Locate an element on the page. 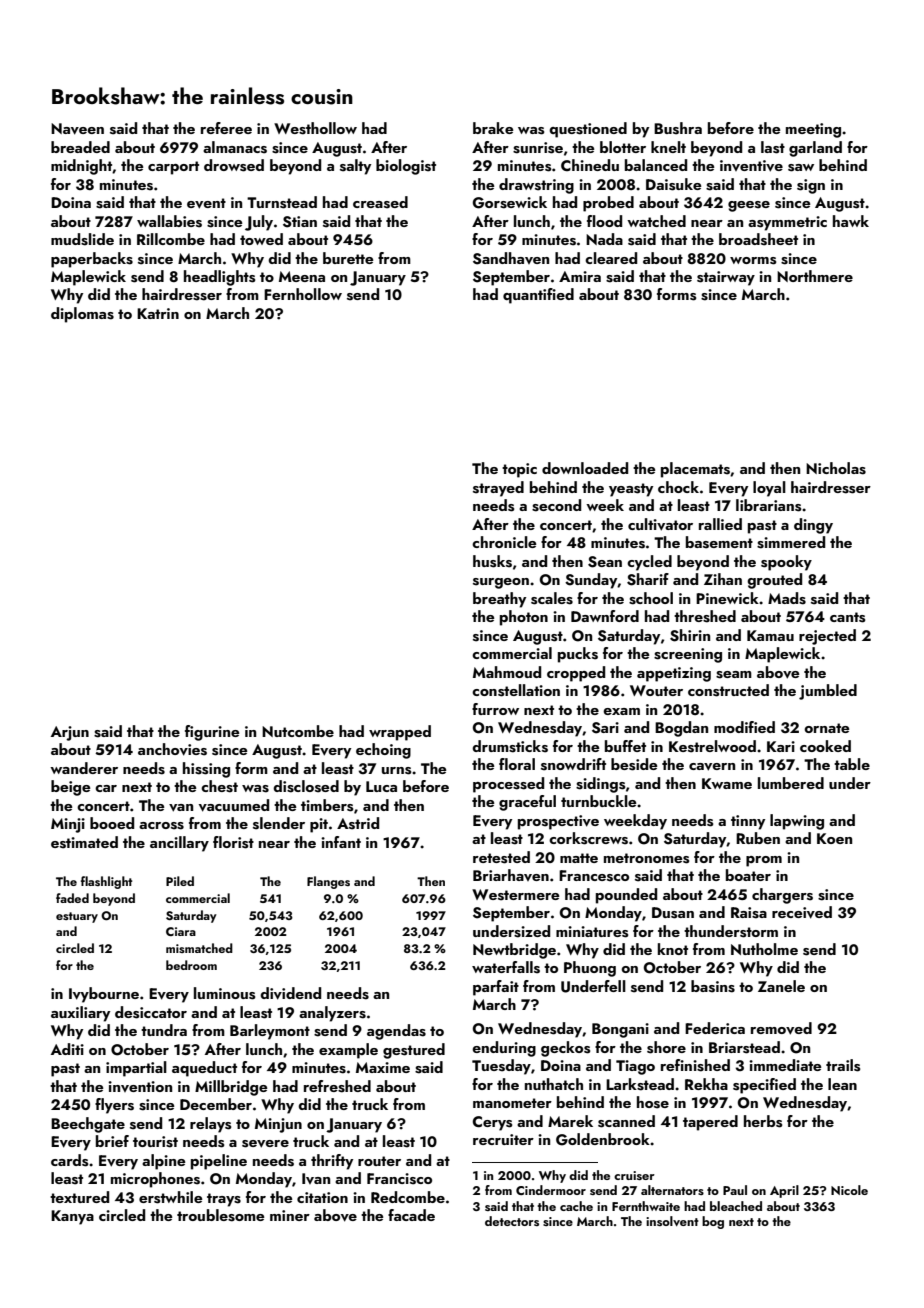  Northmere is located at coordinates (815, 276).
